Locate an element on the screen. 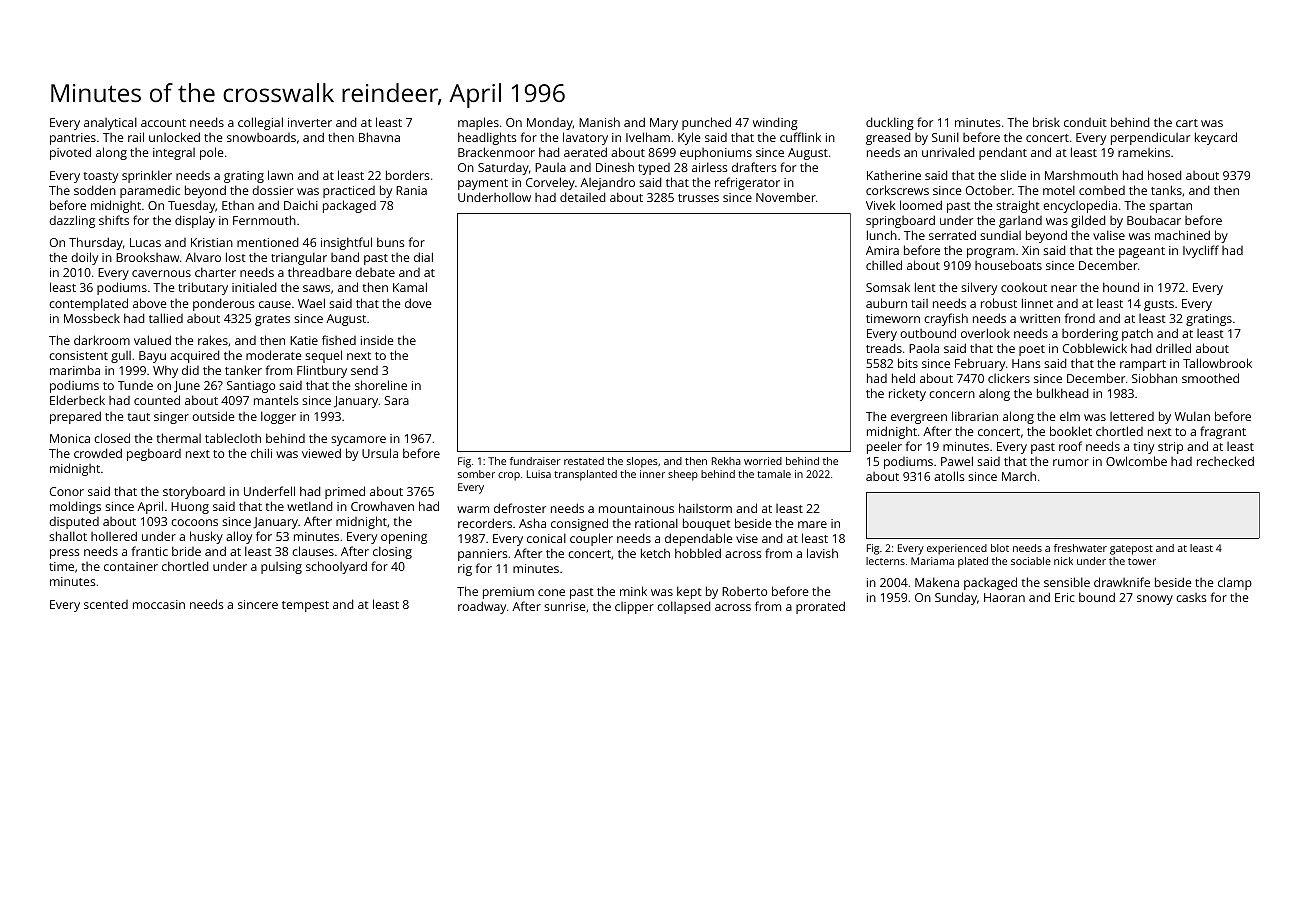  scented is located at coordinates (106, 604).
